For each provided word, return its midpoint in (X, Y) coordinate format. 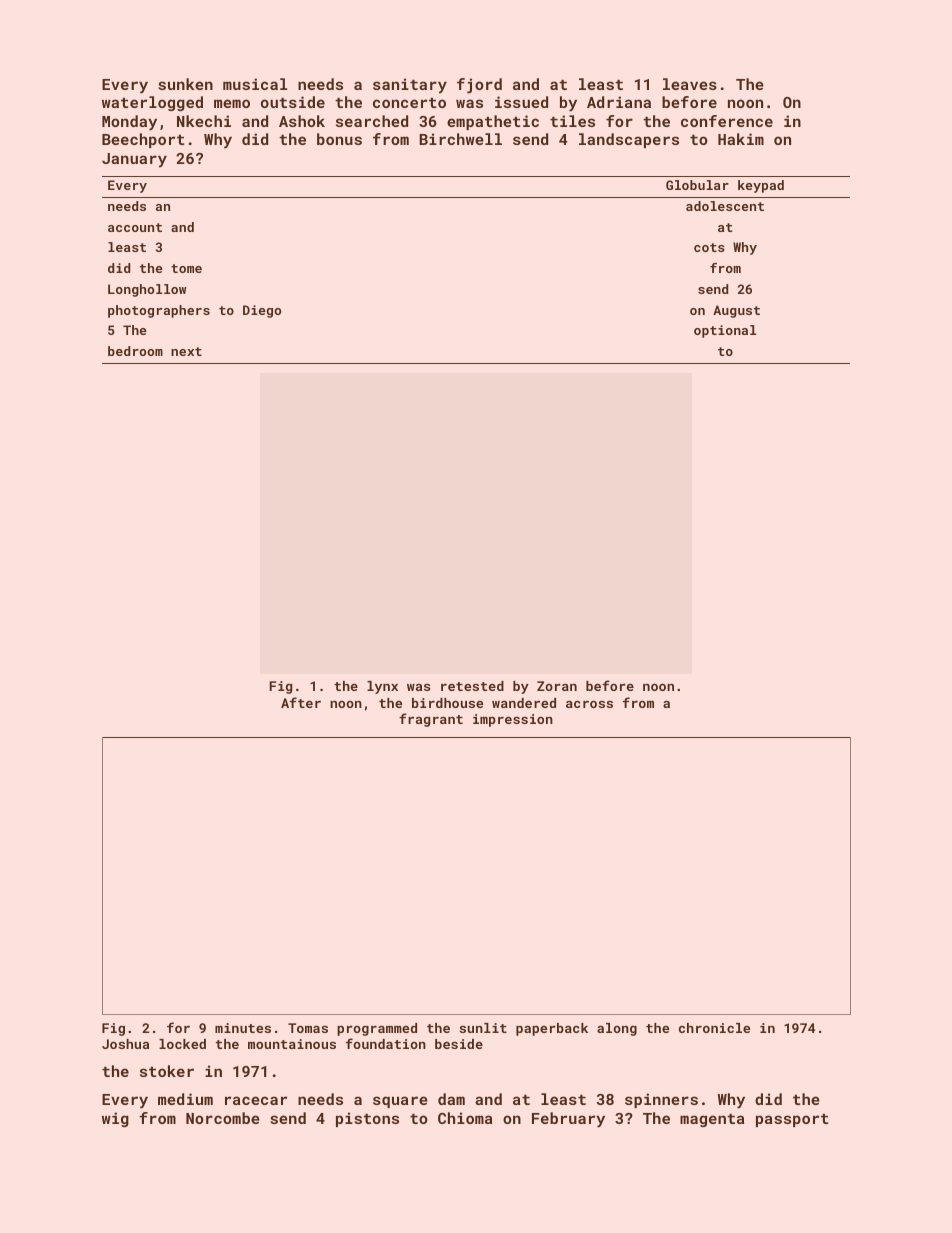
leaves (690, 84)
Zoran (557, 686)
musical (255, 84)
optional (725, 331)
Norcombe (223, 1118)
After (301, 702)
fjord (479, 86)
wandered (524, 703)
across (589, 704)
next (186, 351)
